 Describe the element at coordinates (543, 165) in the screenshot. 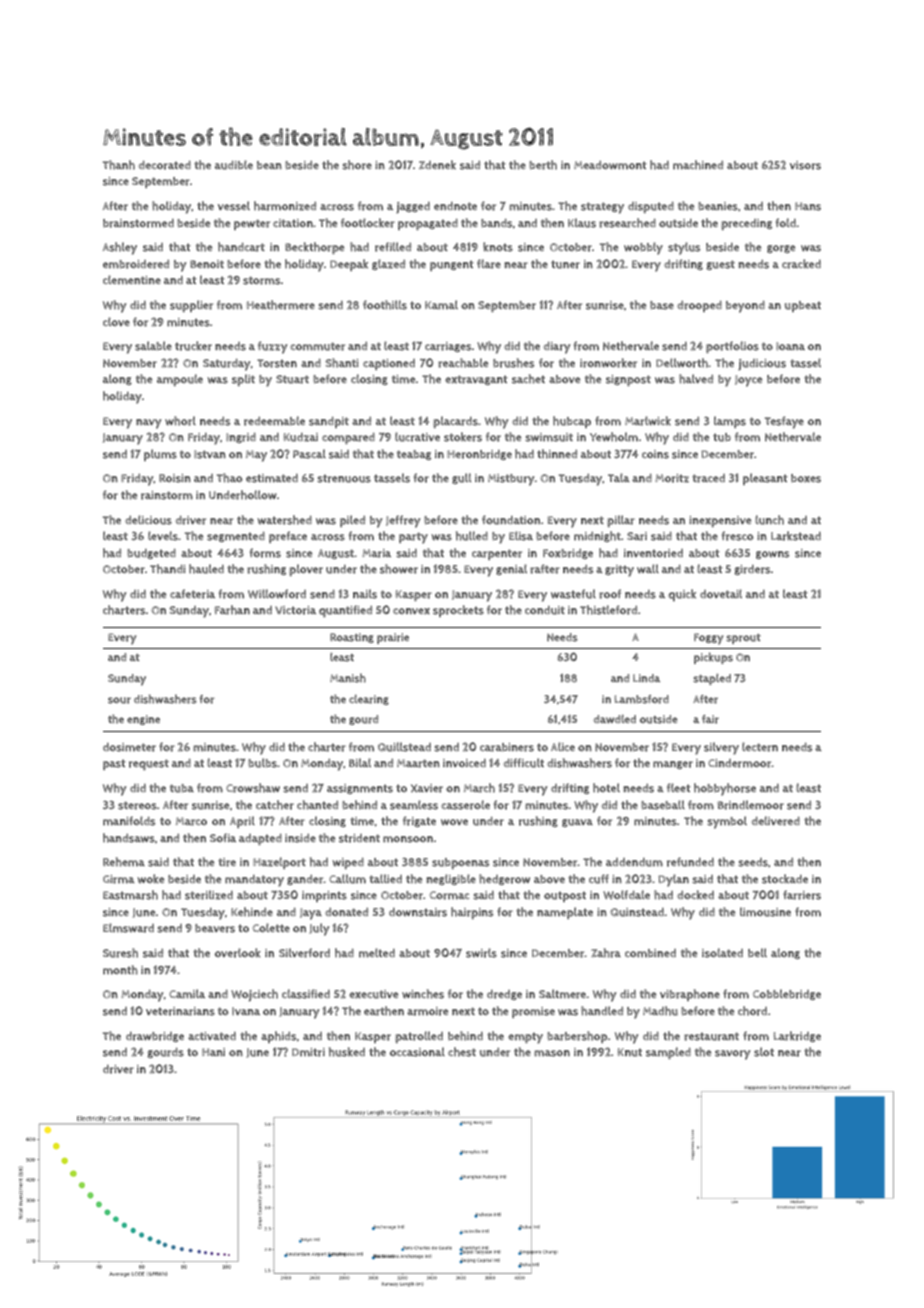

I see `berth` at that location.
